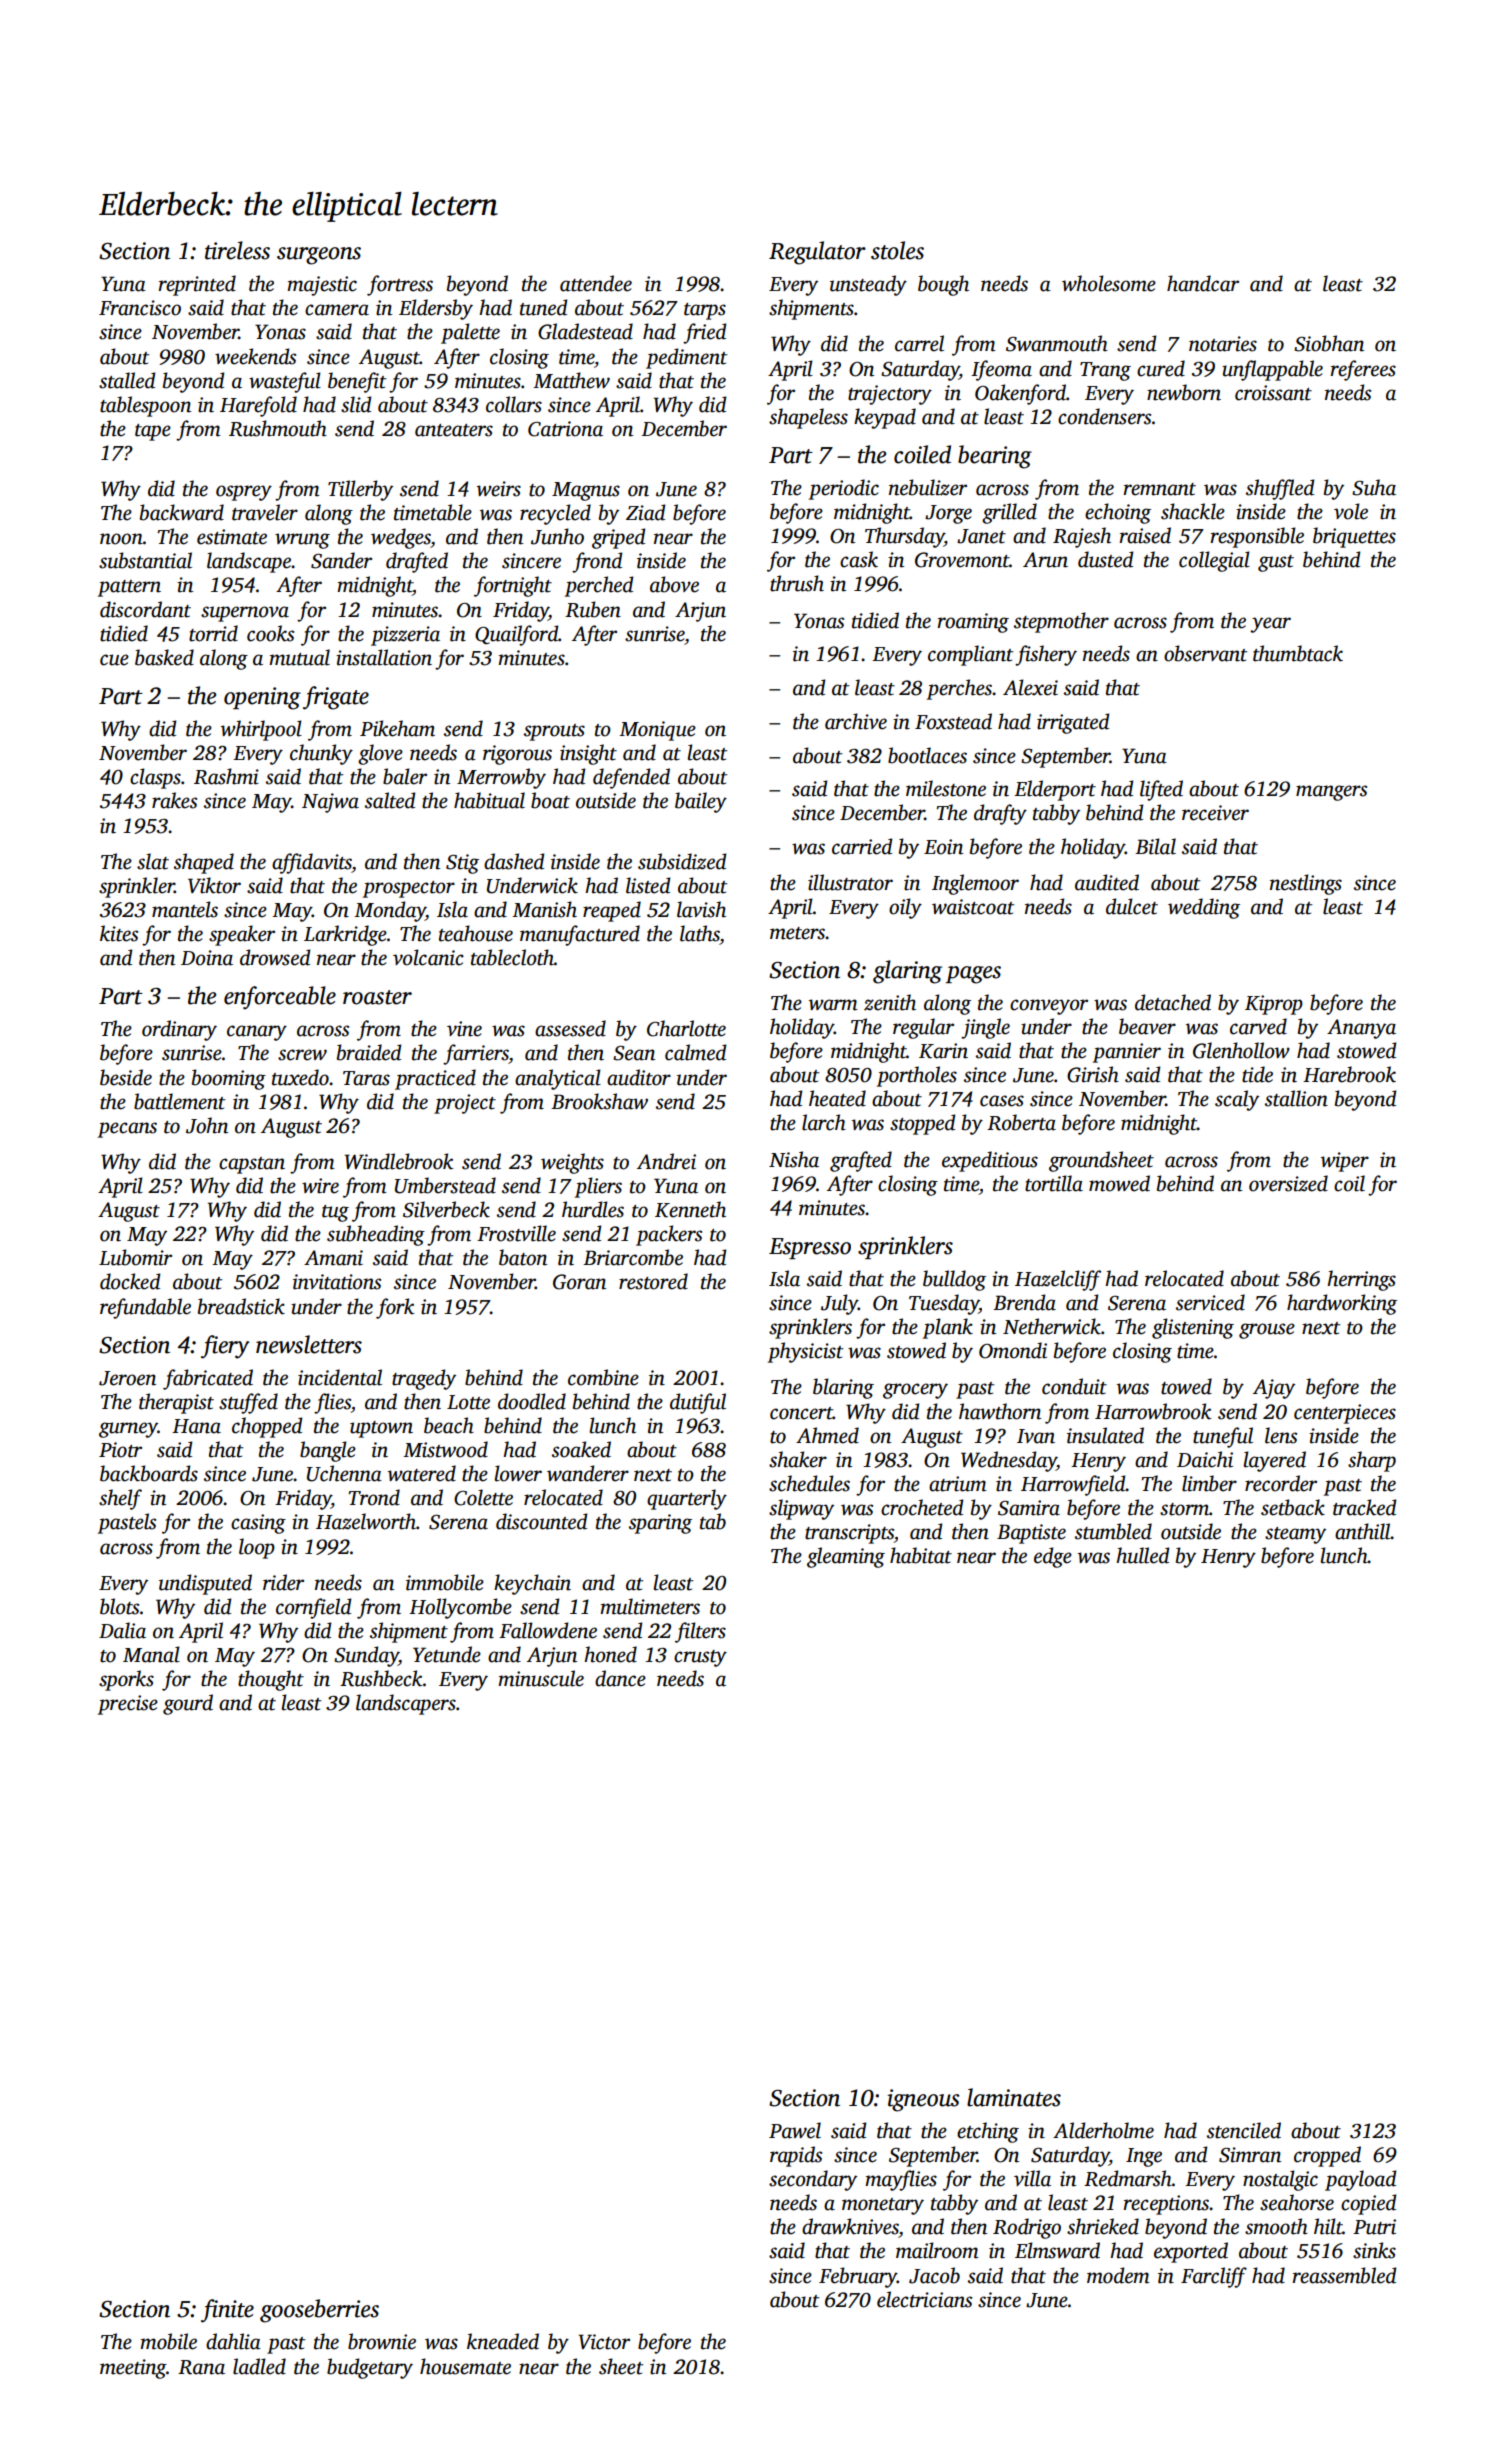  I want to click on Pawel, so click(795, 2130).
